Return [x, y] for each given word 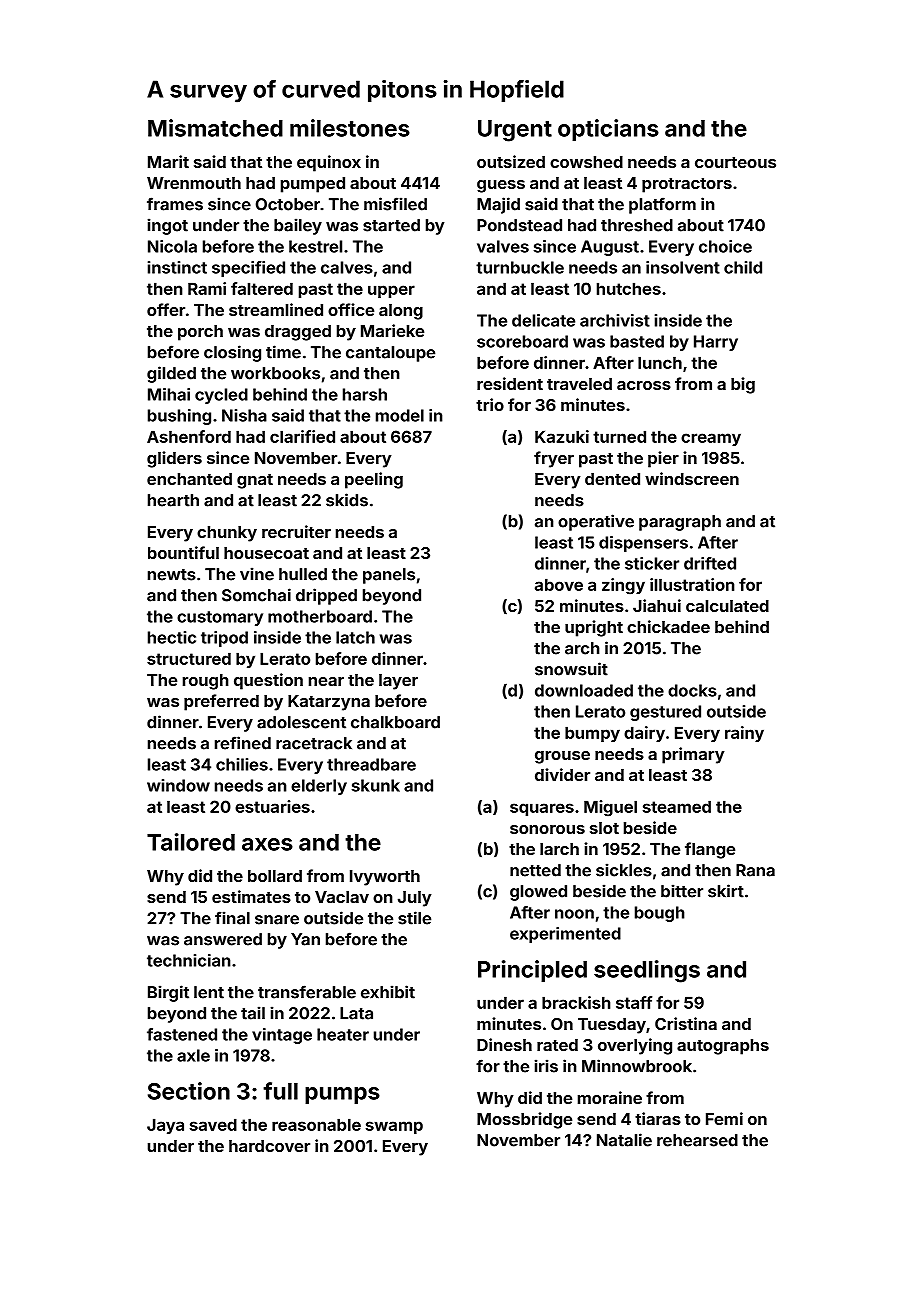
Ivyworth [385, 878]
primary [693, 755]
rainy [744, 734]
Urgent [515, 131]
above [559, 584]
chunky [227, 534]
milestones [350, 128]
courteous [735, 162]
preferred [221, 702]
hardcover [269, 1146]
